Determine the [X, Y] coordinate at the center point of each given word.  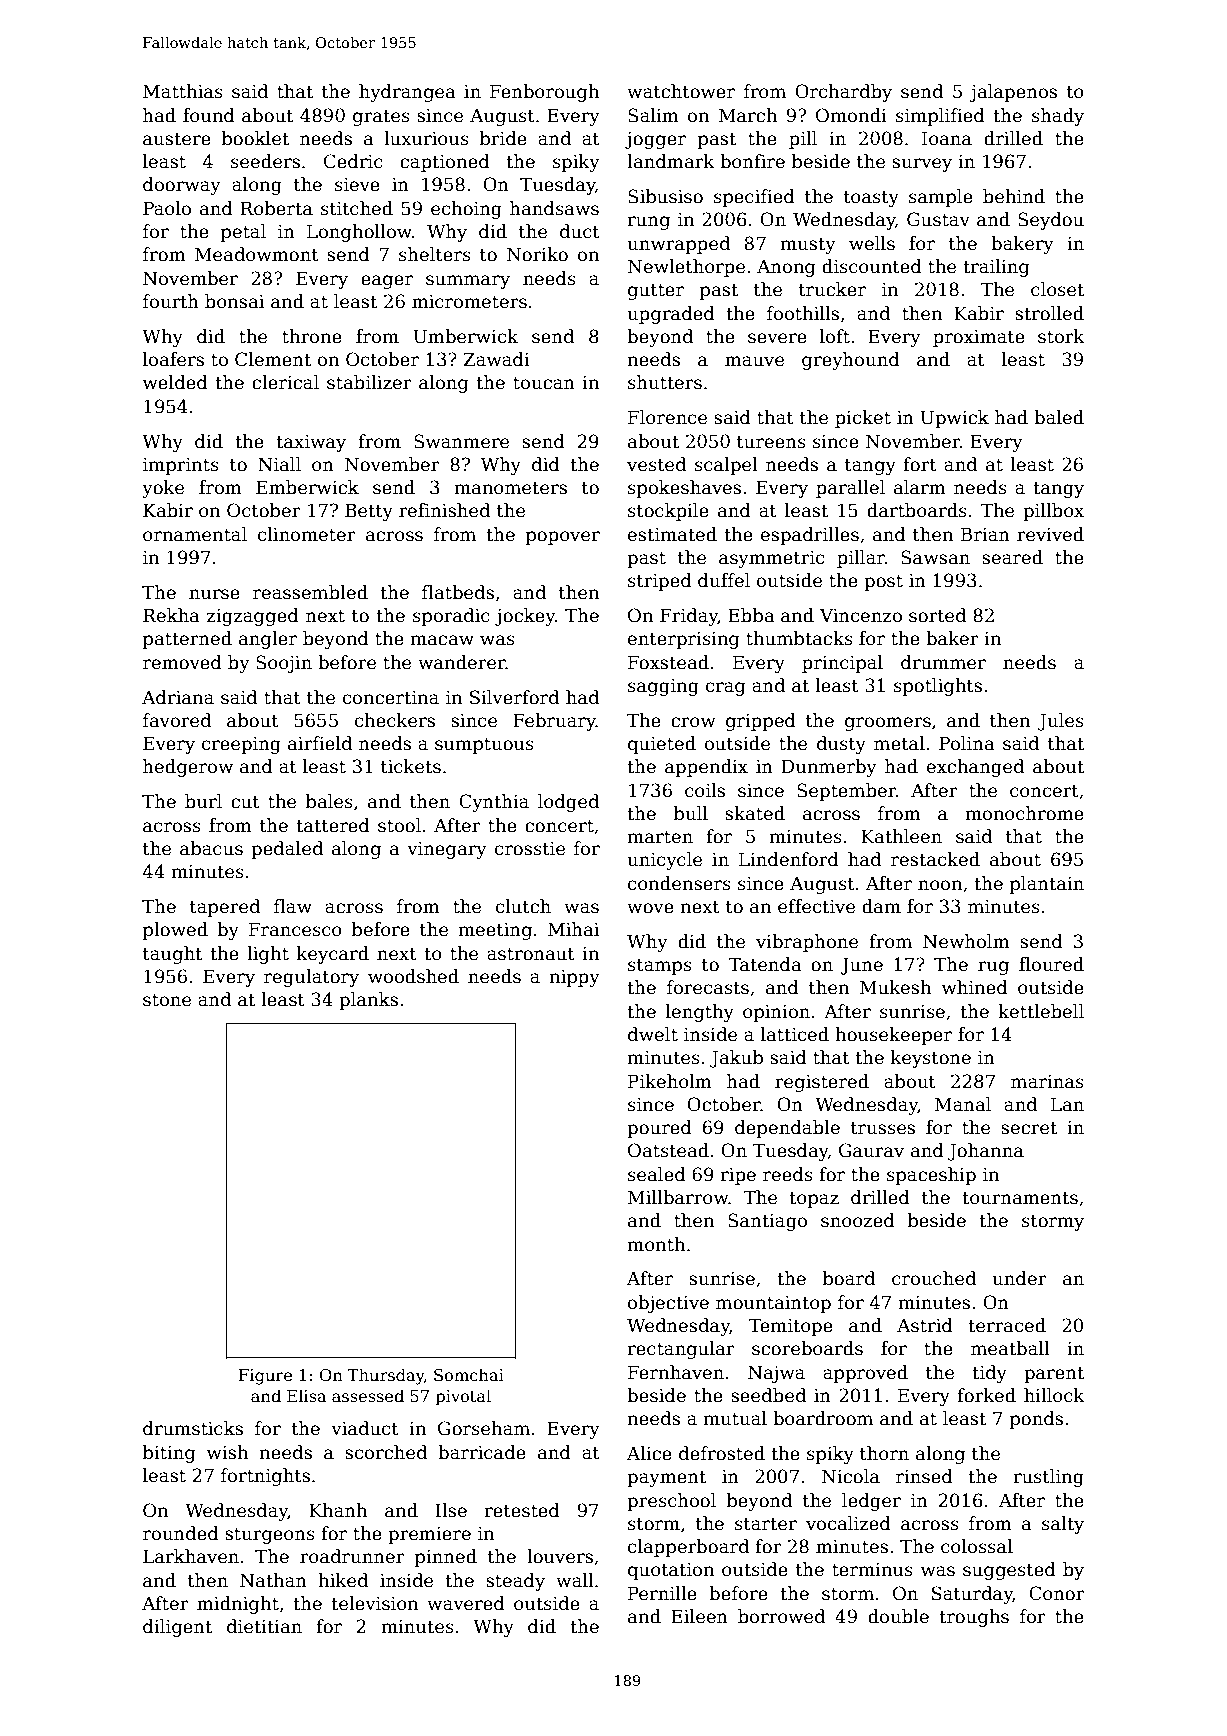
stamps [660, 967]
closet [1057, 289]
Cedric [353, 161]
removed [182, 662]
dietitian [264, 1626]
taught [172, 955]
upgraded [671, 315]
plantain [1047, 885]
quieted [662, 745]
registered [822, 1083]
